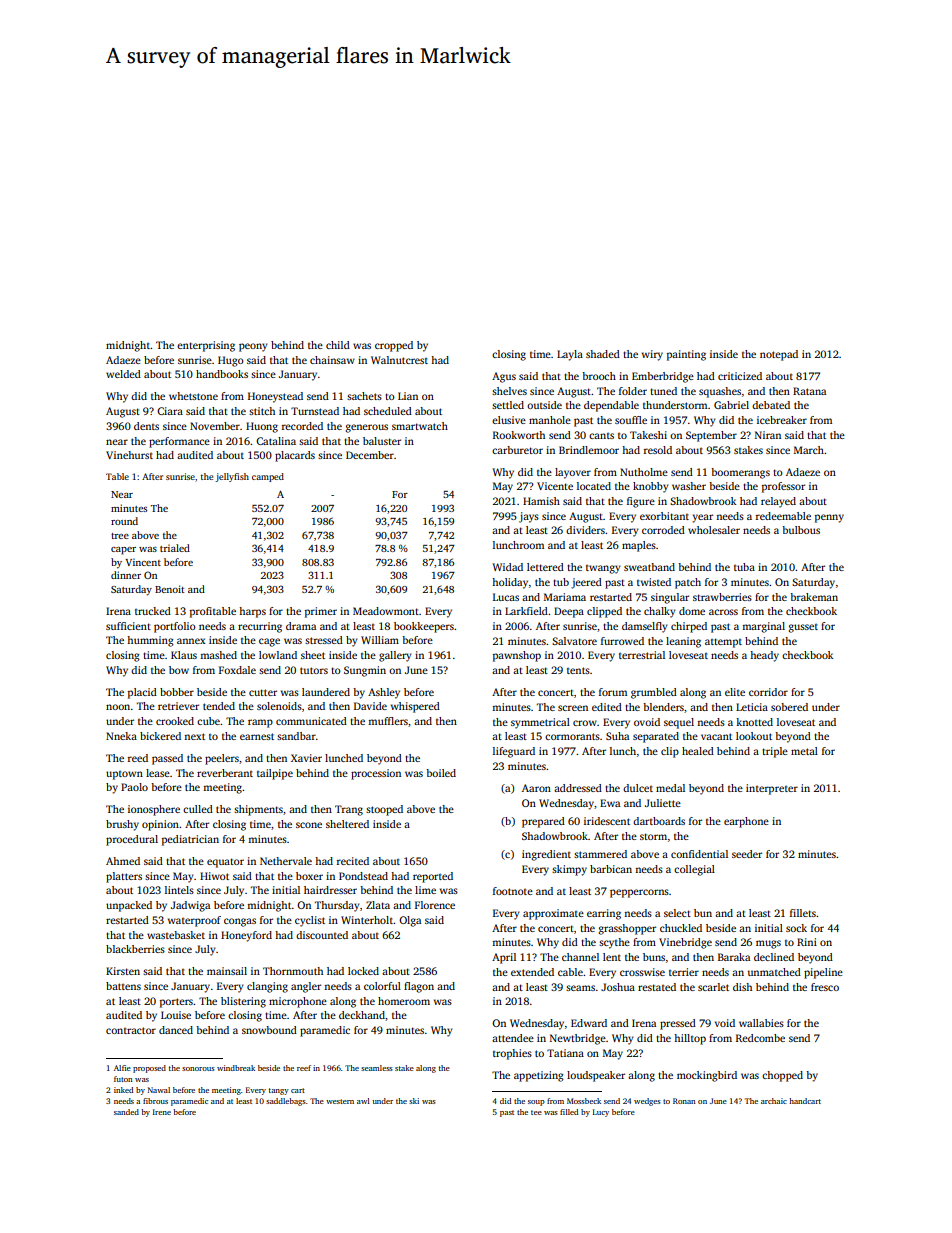  What do you see at coordinates (394, 346) in the screenshot?
I see `cropped` at bounding box center [394, 346].
